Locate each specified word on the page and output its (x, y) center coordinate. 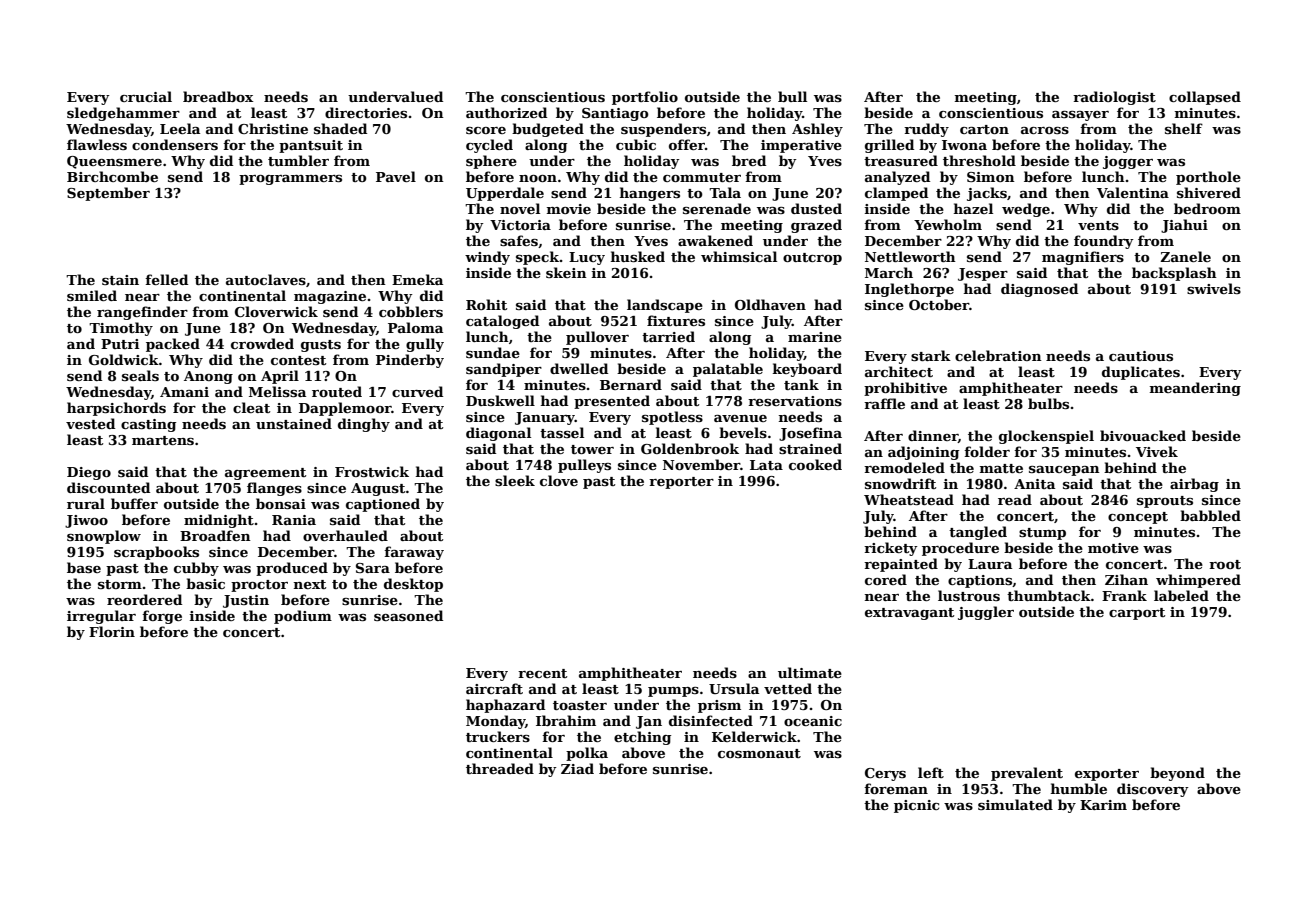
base (84, 567)
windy (487, 258)
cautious (1141, 356)
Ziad (577, 768)
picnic (916, 806)
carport (1137, 614)
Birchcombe (112, 176)
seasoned (408, 615)
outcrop (812, 259)
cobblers (411, 311)
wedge (1026, 210)
